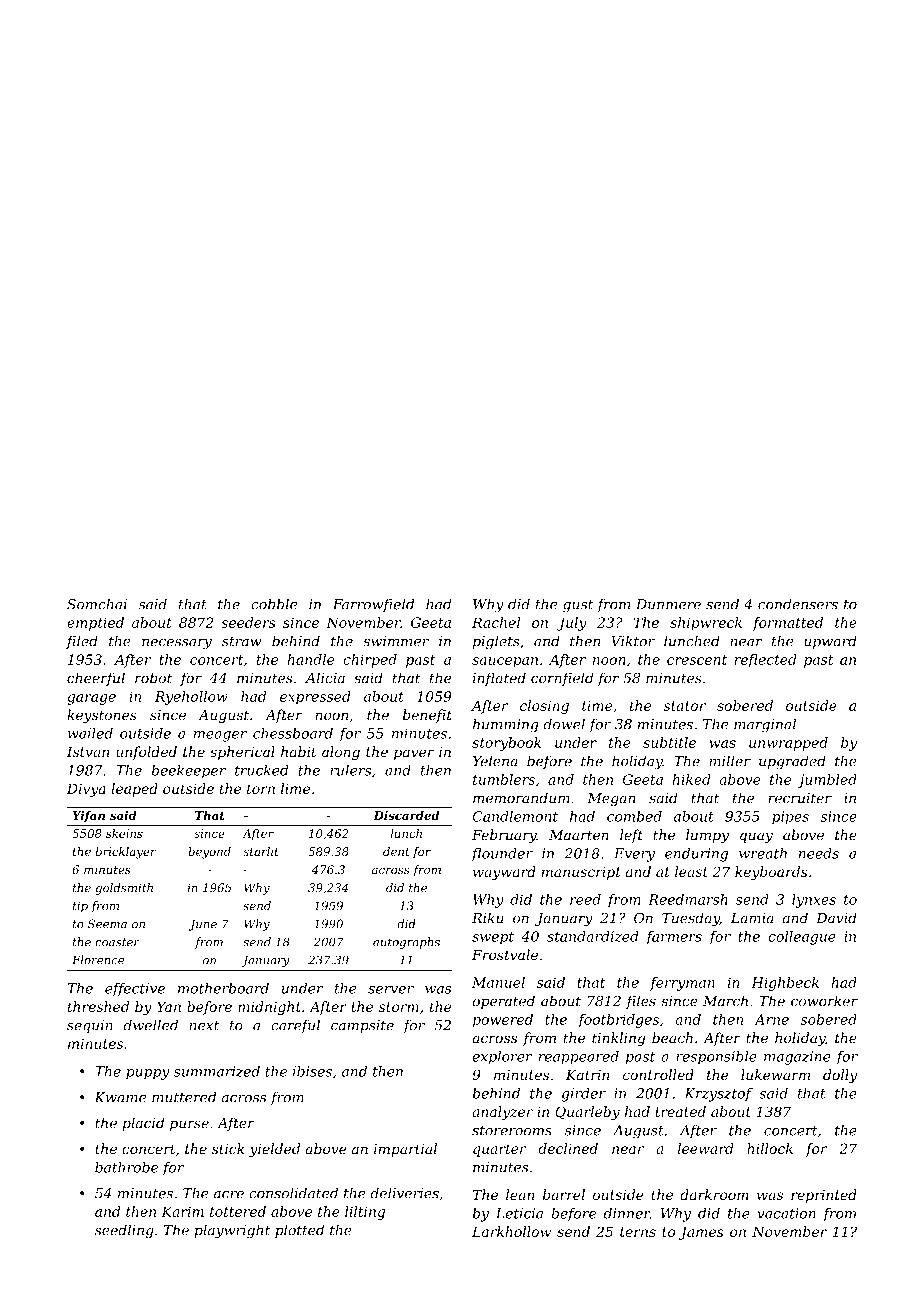 Image resolution: width=924 pixels, height=1308 pixels. Describe the element at coordinates (771, 873) in the screenshot. I see `keyboards` at that location.
